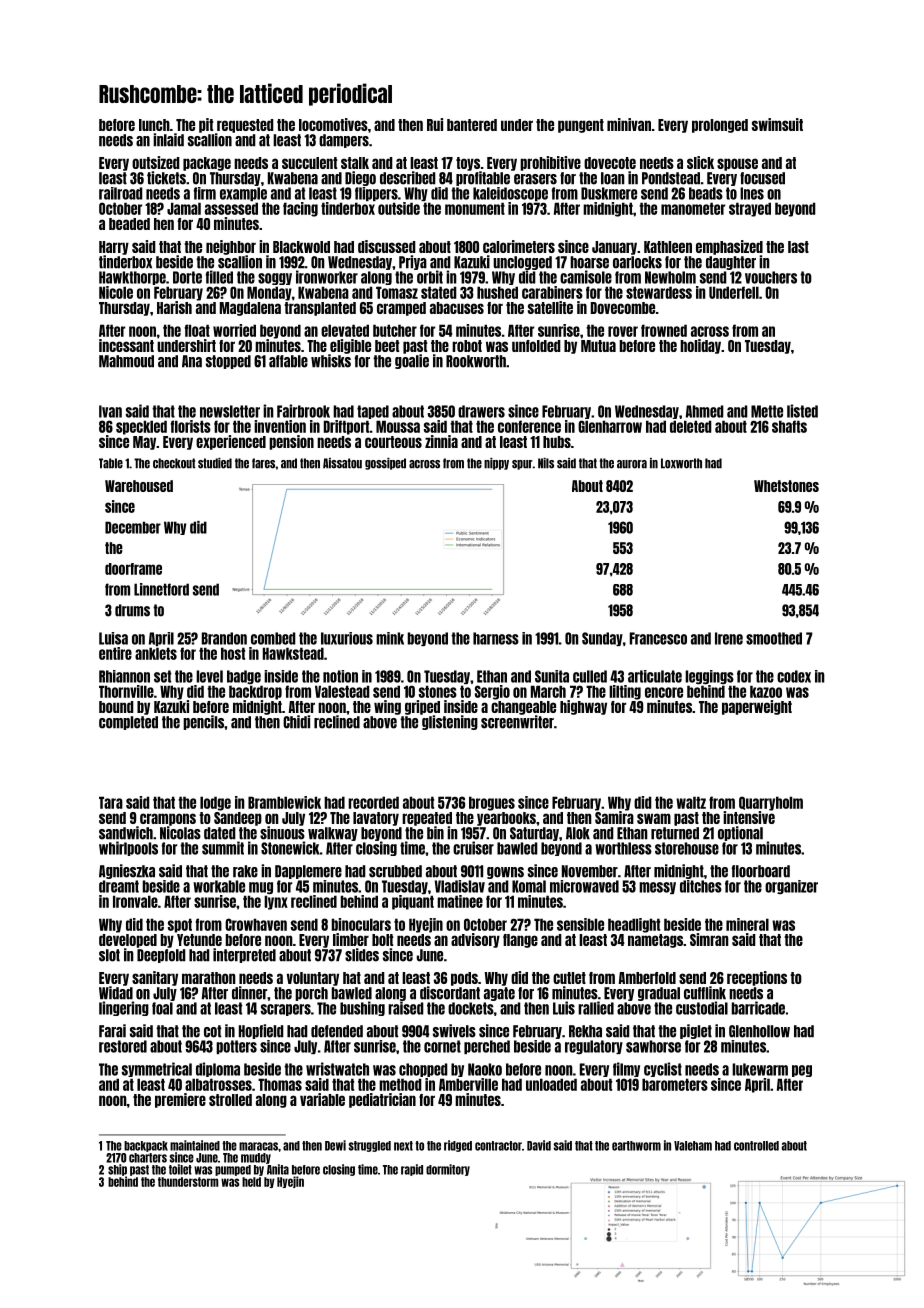 This document has width=924, height=1308. I want to click on doorframe, so click(133, 569).
